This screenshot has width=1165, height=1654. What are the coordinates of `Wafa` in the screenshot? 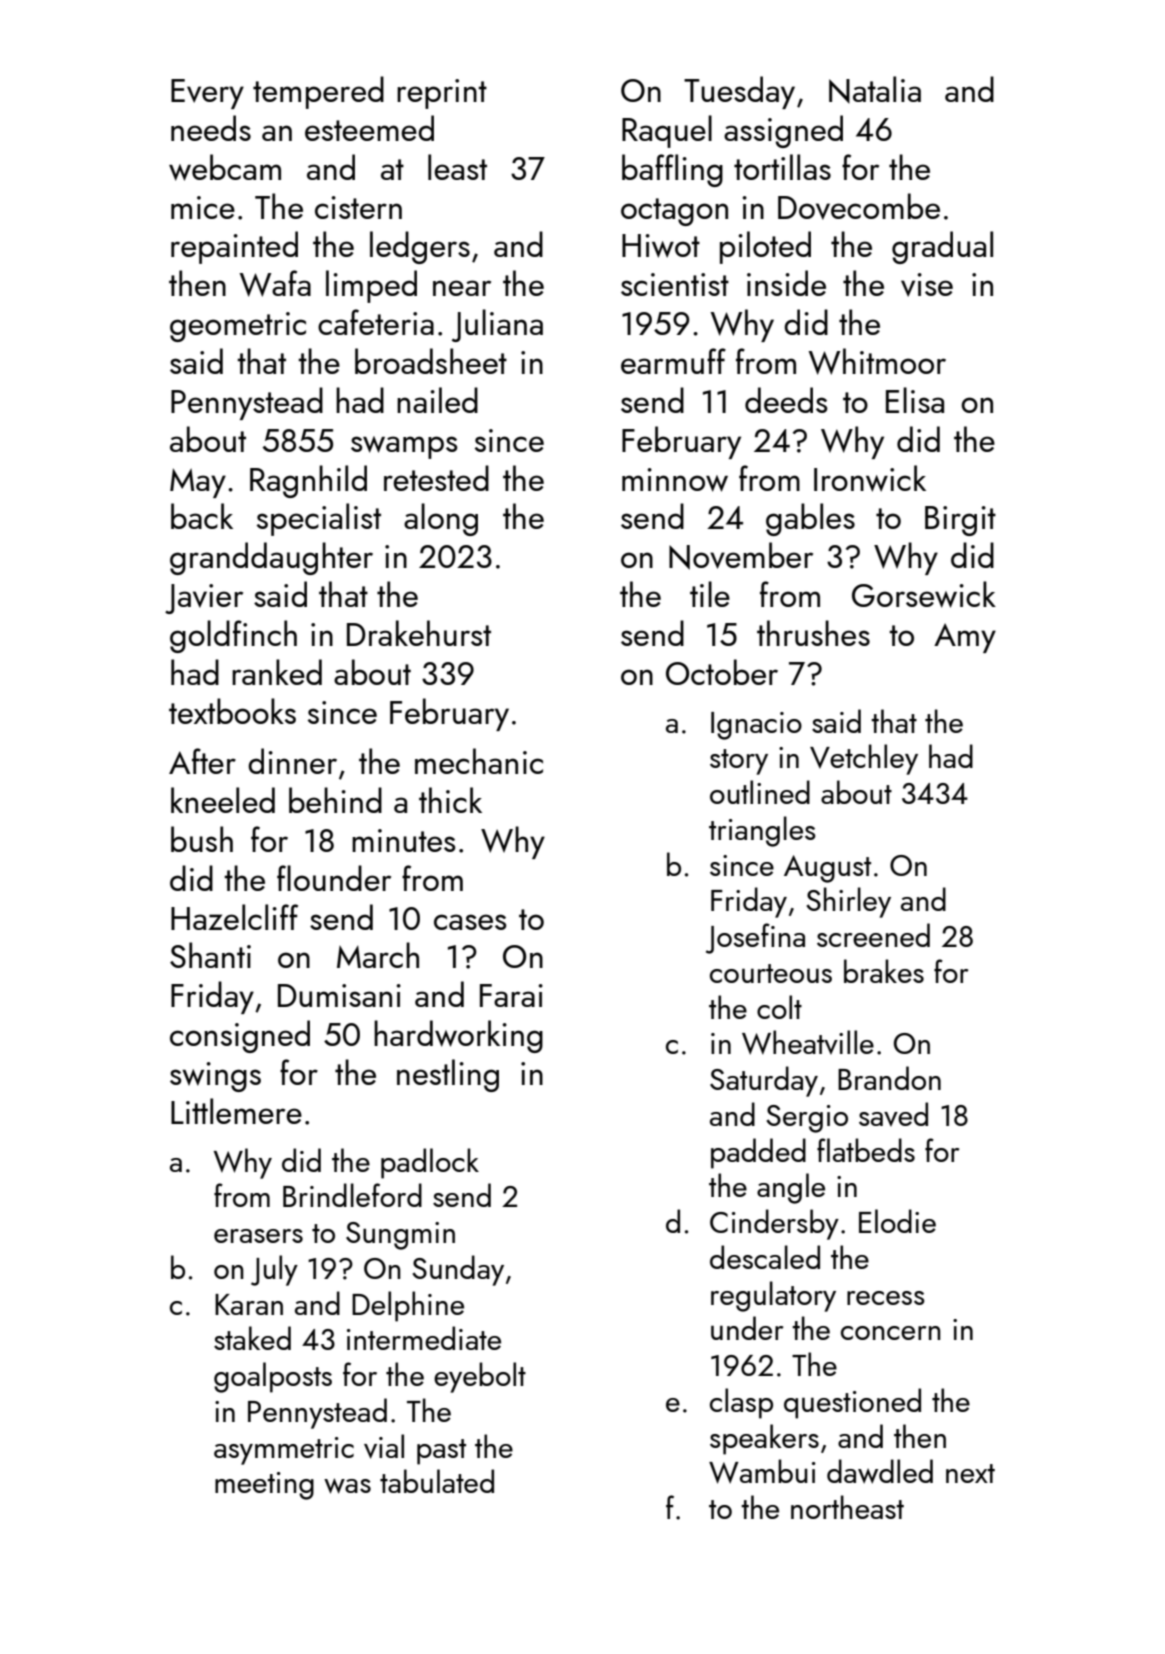 It's located at (275, 283).
